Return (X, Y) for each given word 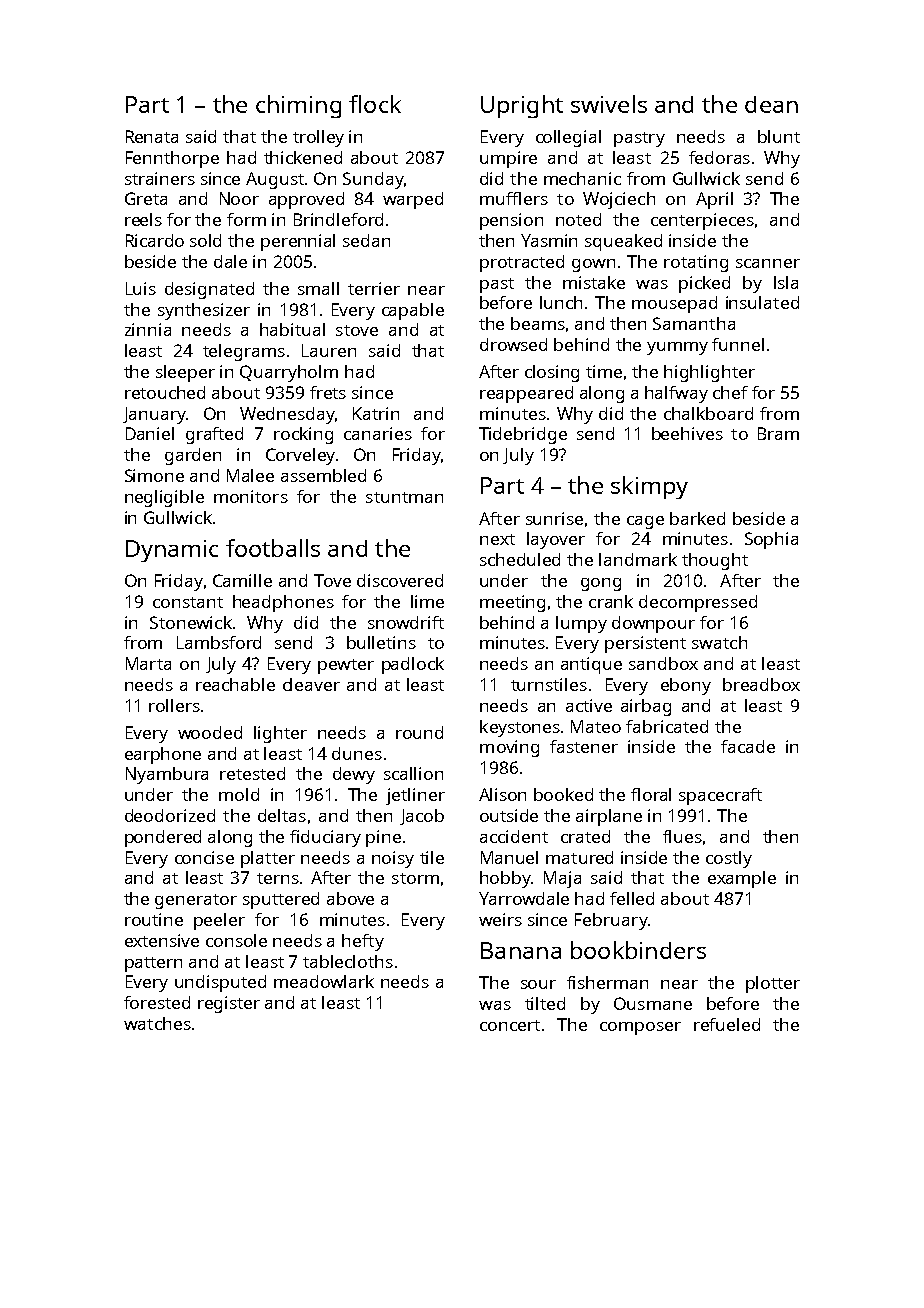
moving (509, 748)
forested (157, 1002)
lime (427, 601)
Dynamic (172, 551)
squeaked (623, 242)
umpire (508, 159)
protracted (522, 263)
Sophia (771, 540)
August (275, 180)
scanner (768, 263)
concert (510, 1025)
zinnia (148, 329)
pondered (163, 838)
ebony (686, 686)
